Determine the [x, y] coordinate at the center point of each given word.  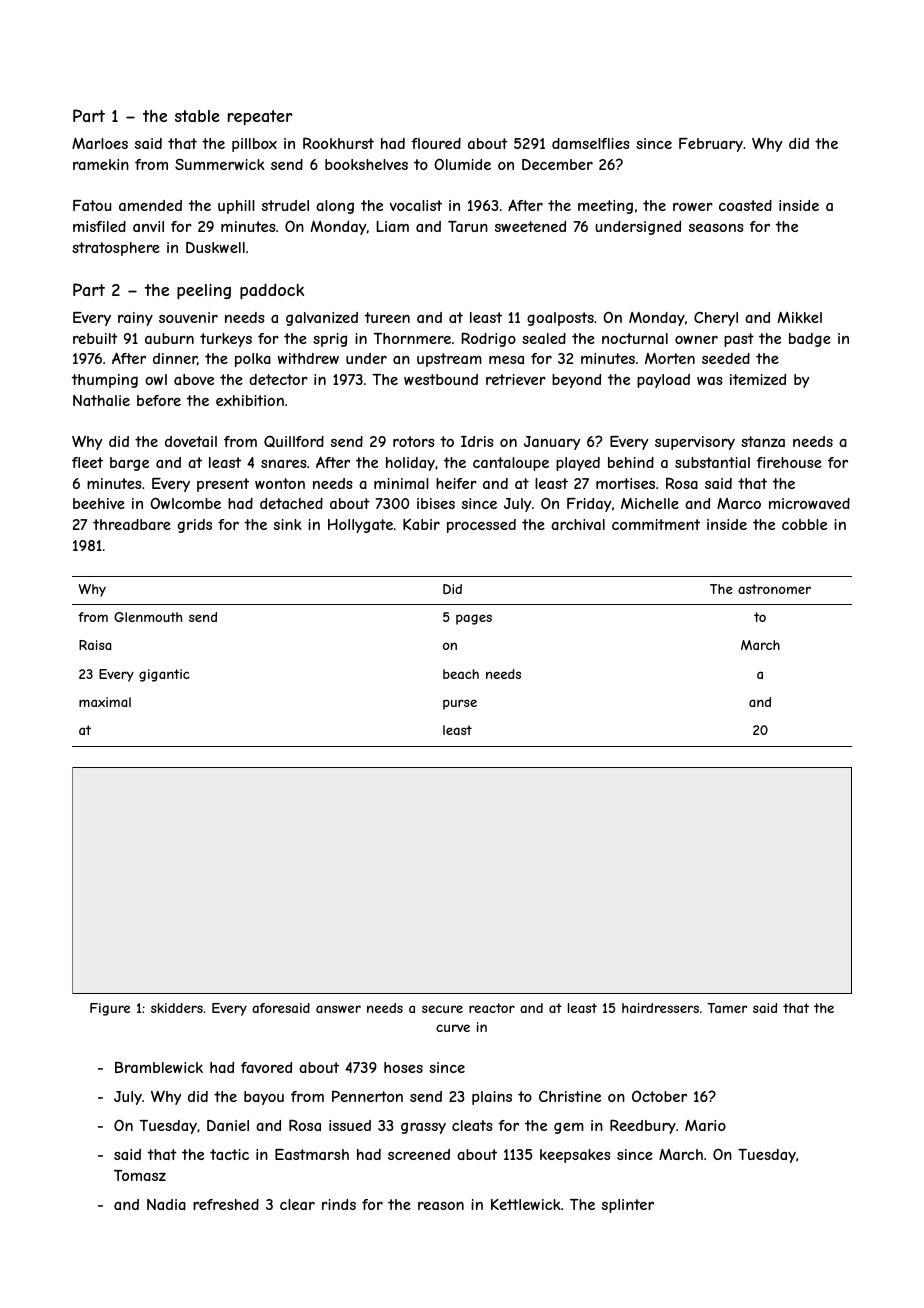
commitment [656, 524]
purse [460, 704]
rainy [135, 319]
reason [441, 1206]
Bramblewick [159, 1067]
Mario [705, 1125]
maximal [105, 702]
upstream [449, 360]
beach [461, 674]
